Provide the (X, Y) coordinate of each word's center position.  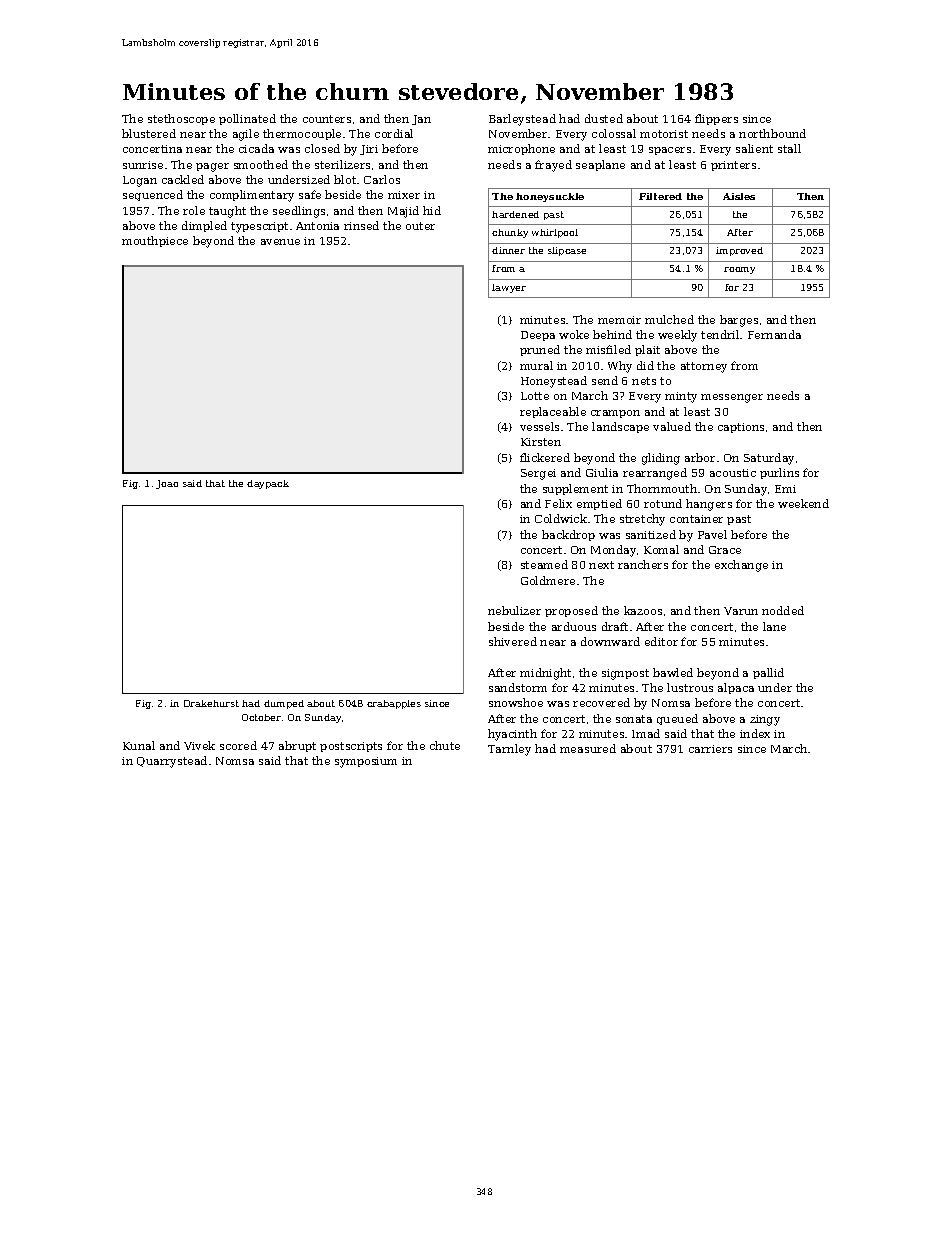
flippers (716, 119)
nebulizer (514, 610)
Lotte (535, 396)
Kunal (139, 745)
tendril (720, 334)
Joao (167, 484)
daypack (268, 484)
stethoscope (181, 119)
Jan (421, 120)
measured (588, 748)
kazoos (643, 610)
